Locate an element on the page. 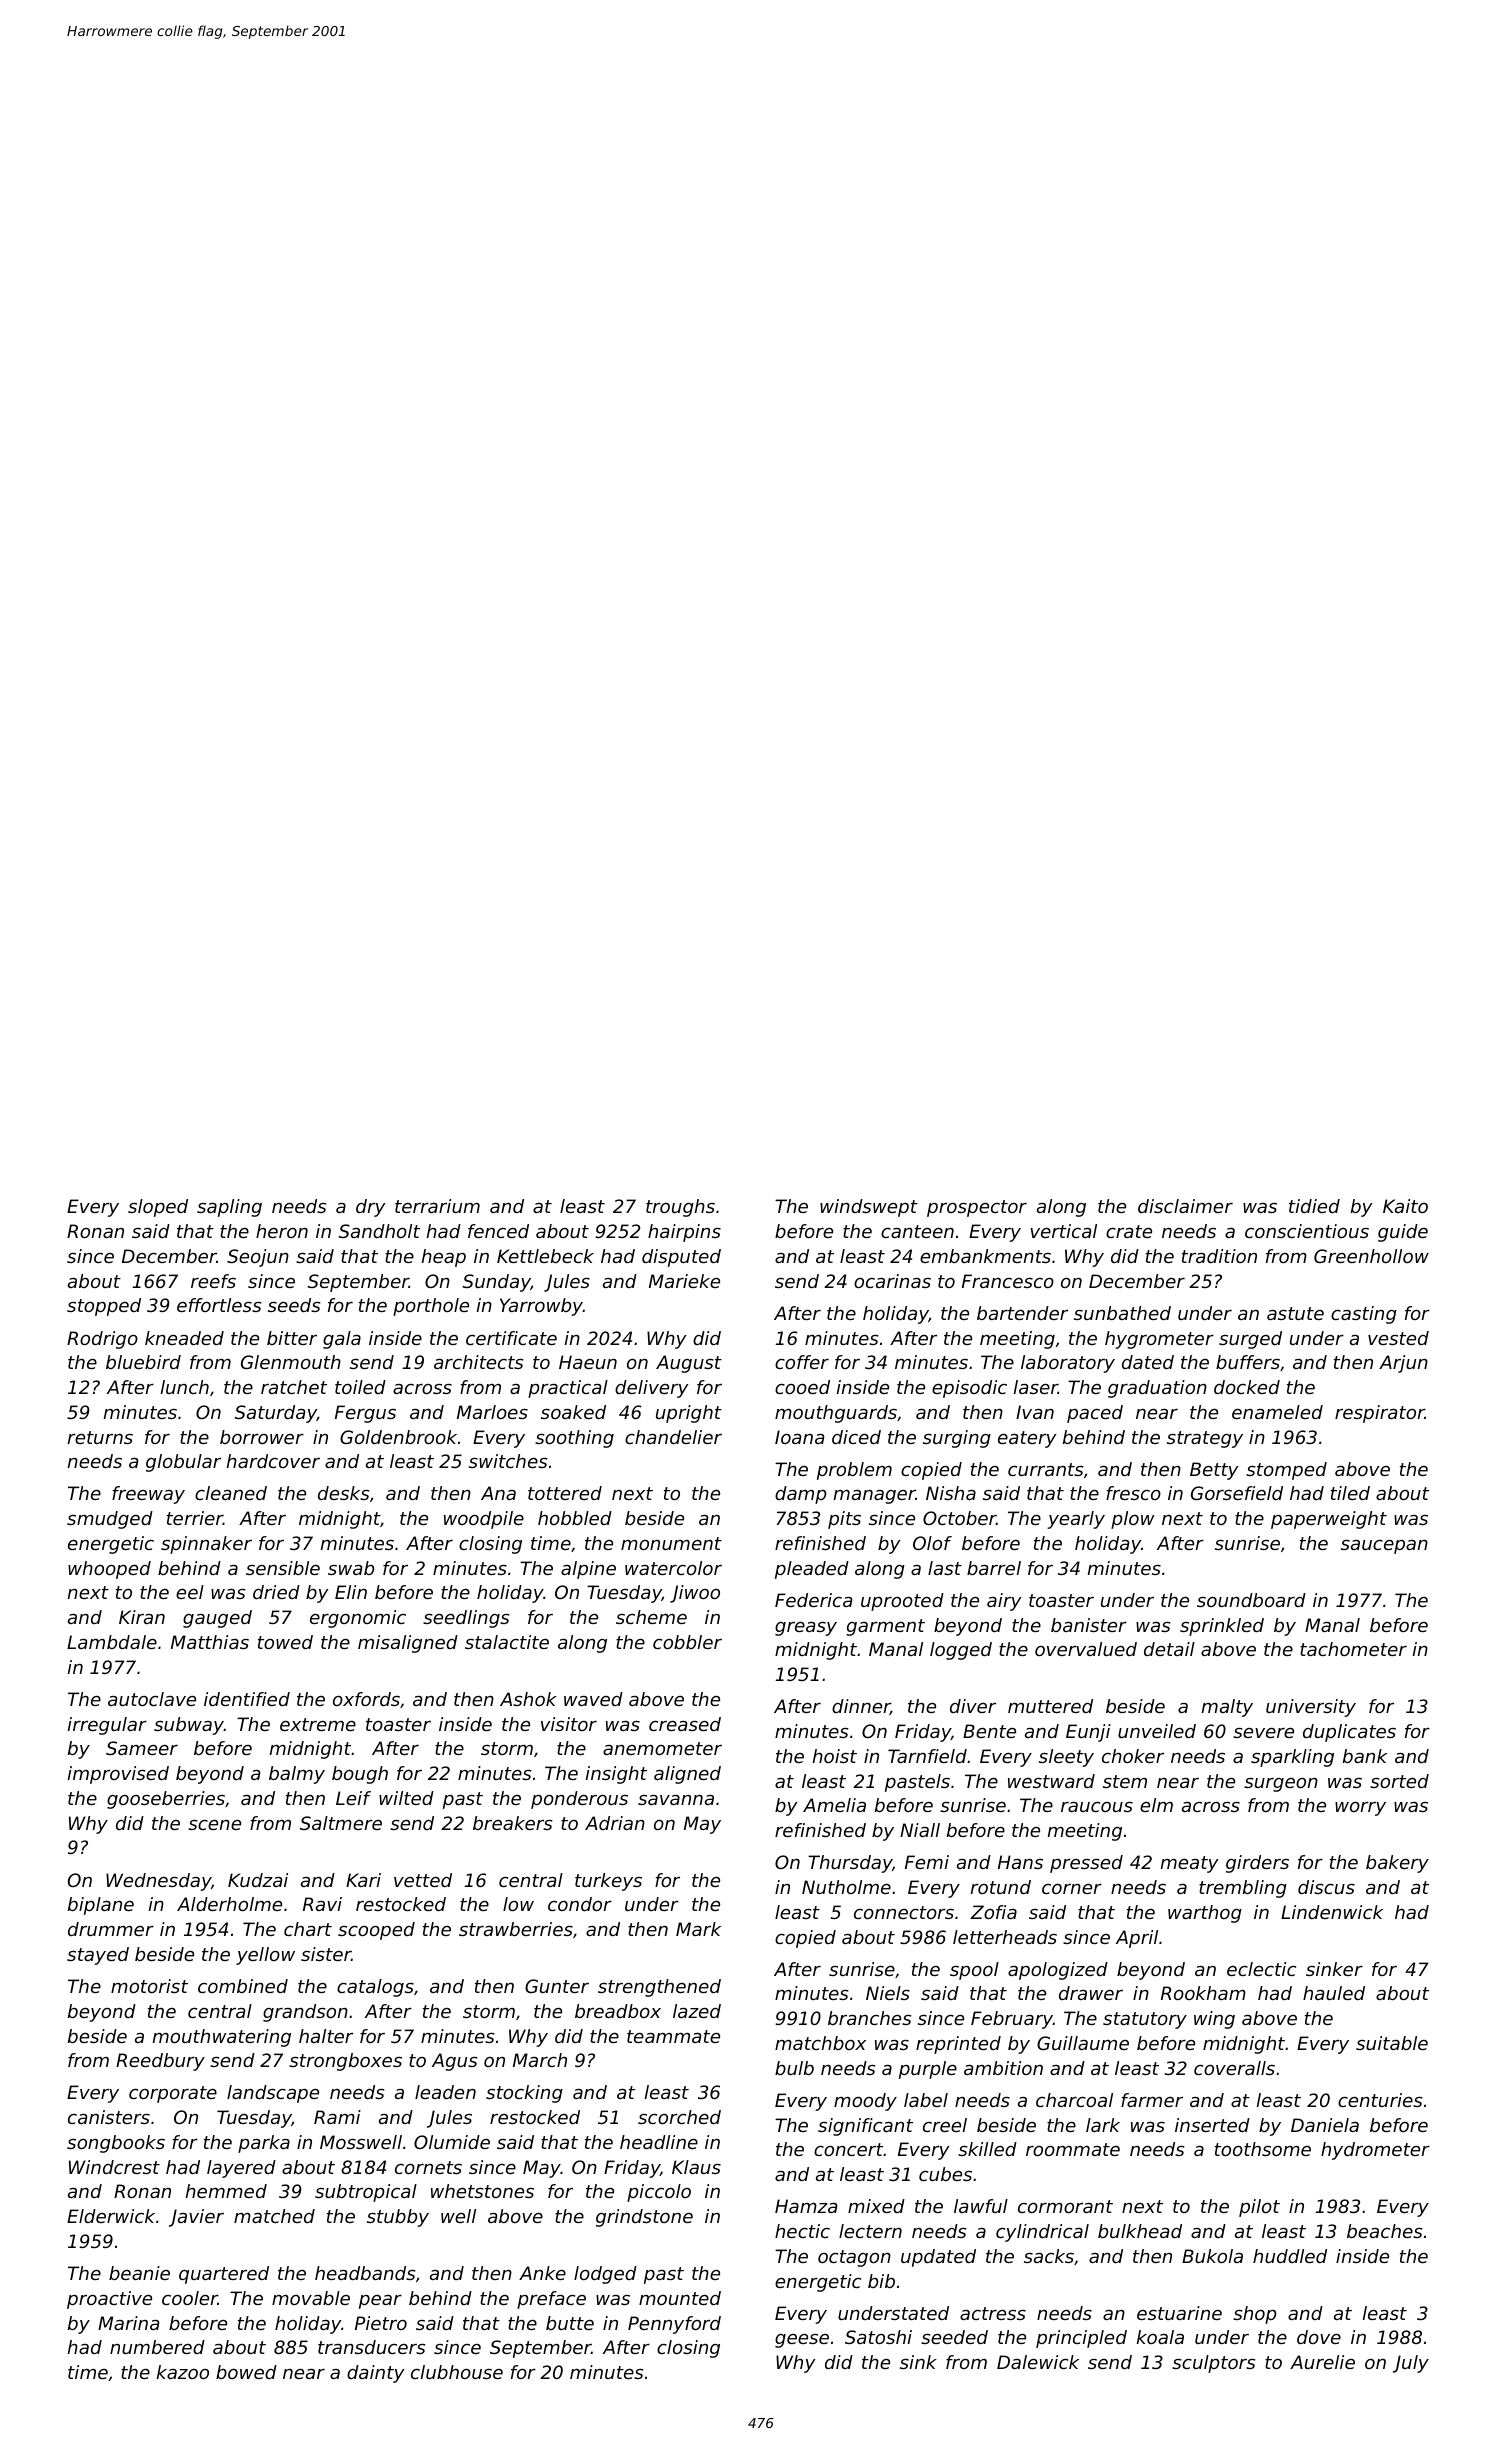  breadbox is located at coordinates (618, 2011).
